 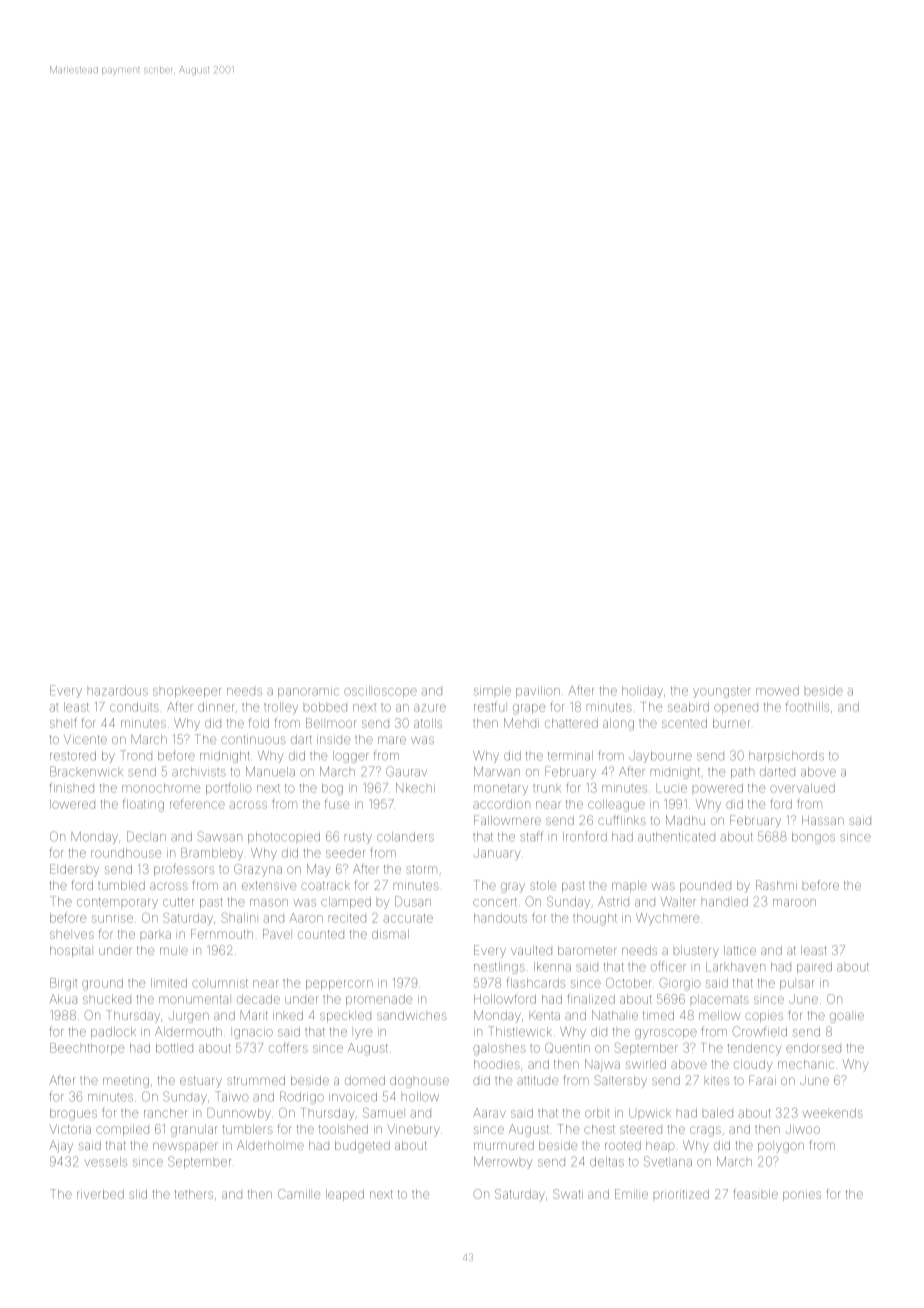 I want to click on simple, so click(x=492, y=691).
